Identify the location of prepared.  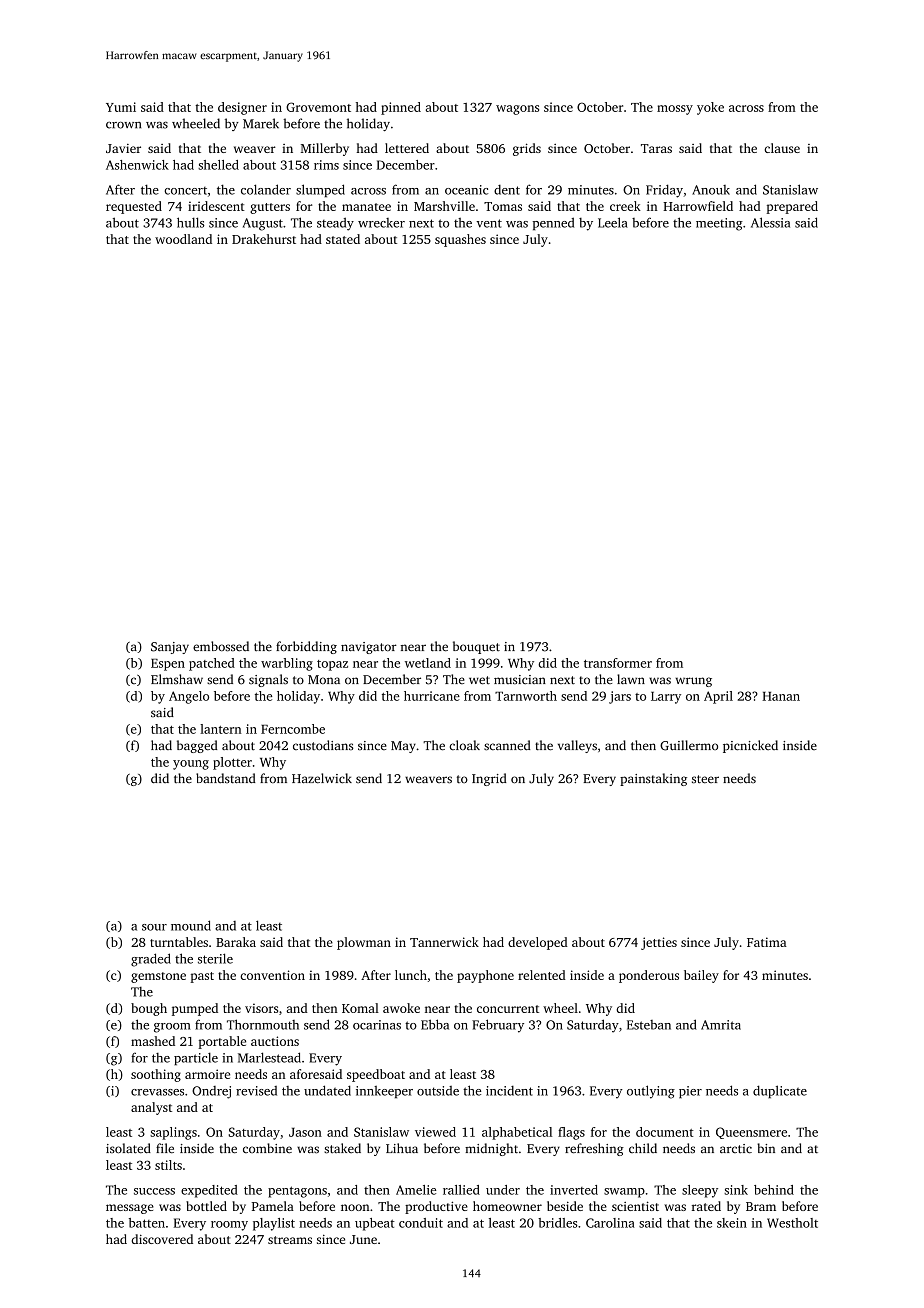
(792, 207).
